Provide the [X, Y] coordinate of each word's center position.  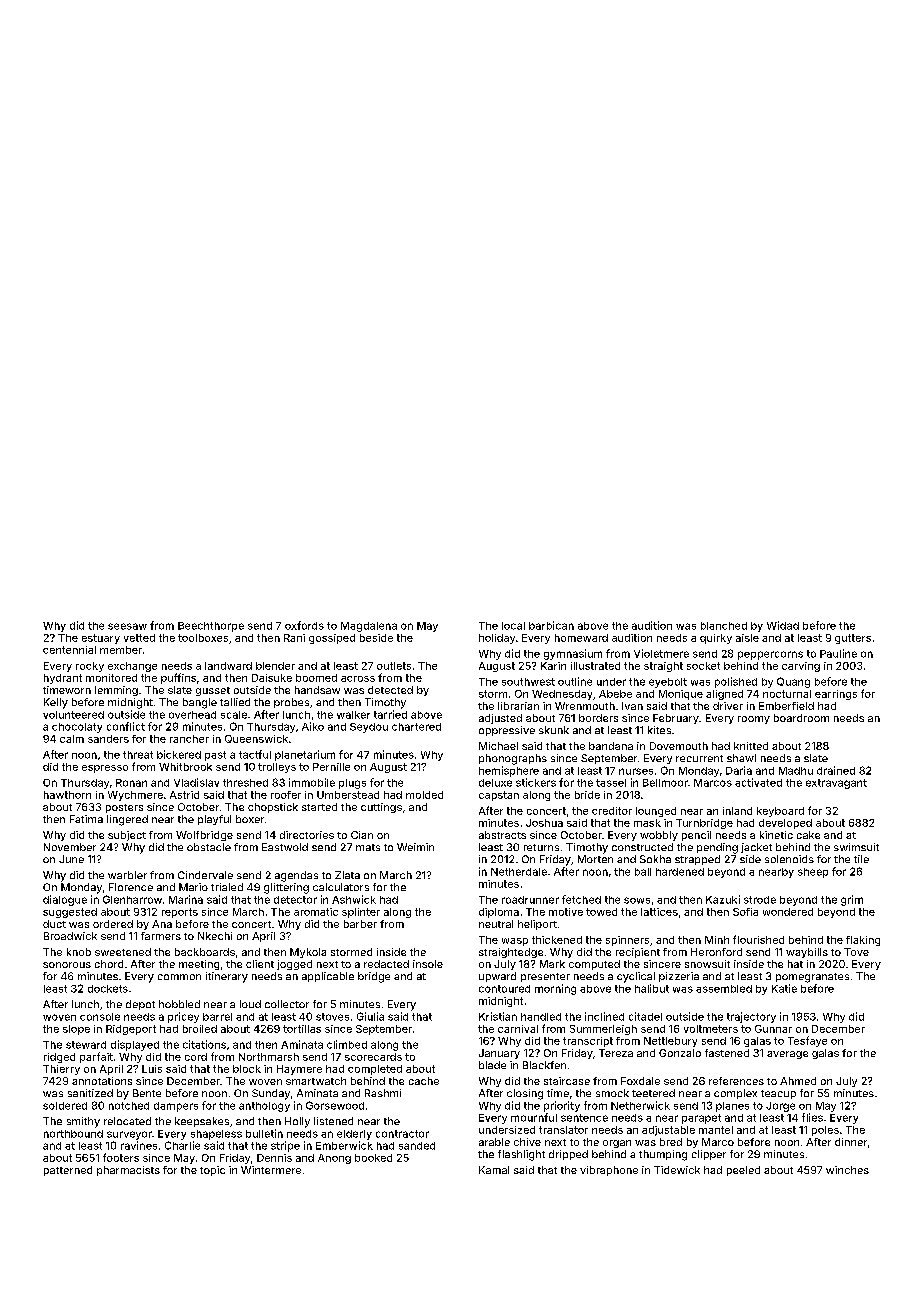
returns [541, 847]
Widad [783, 625]
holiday [497, 639]
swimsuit [856, 847]
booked [373, 1158]
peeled [743, 1171]
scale [234, 715]
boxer [250, 819]
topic [212, 1171]
